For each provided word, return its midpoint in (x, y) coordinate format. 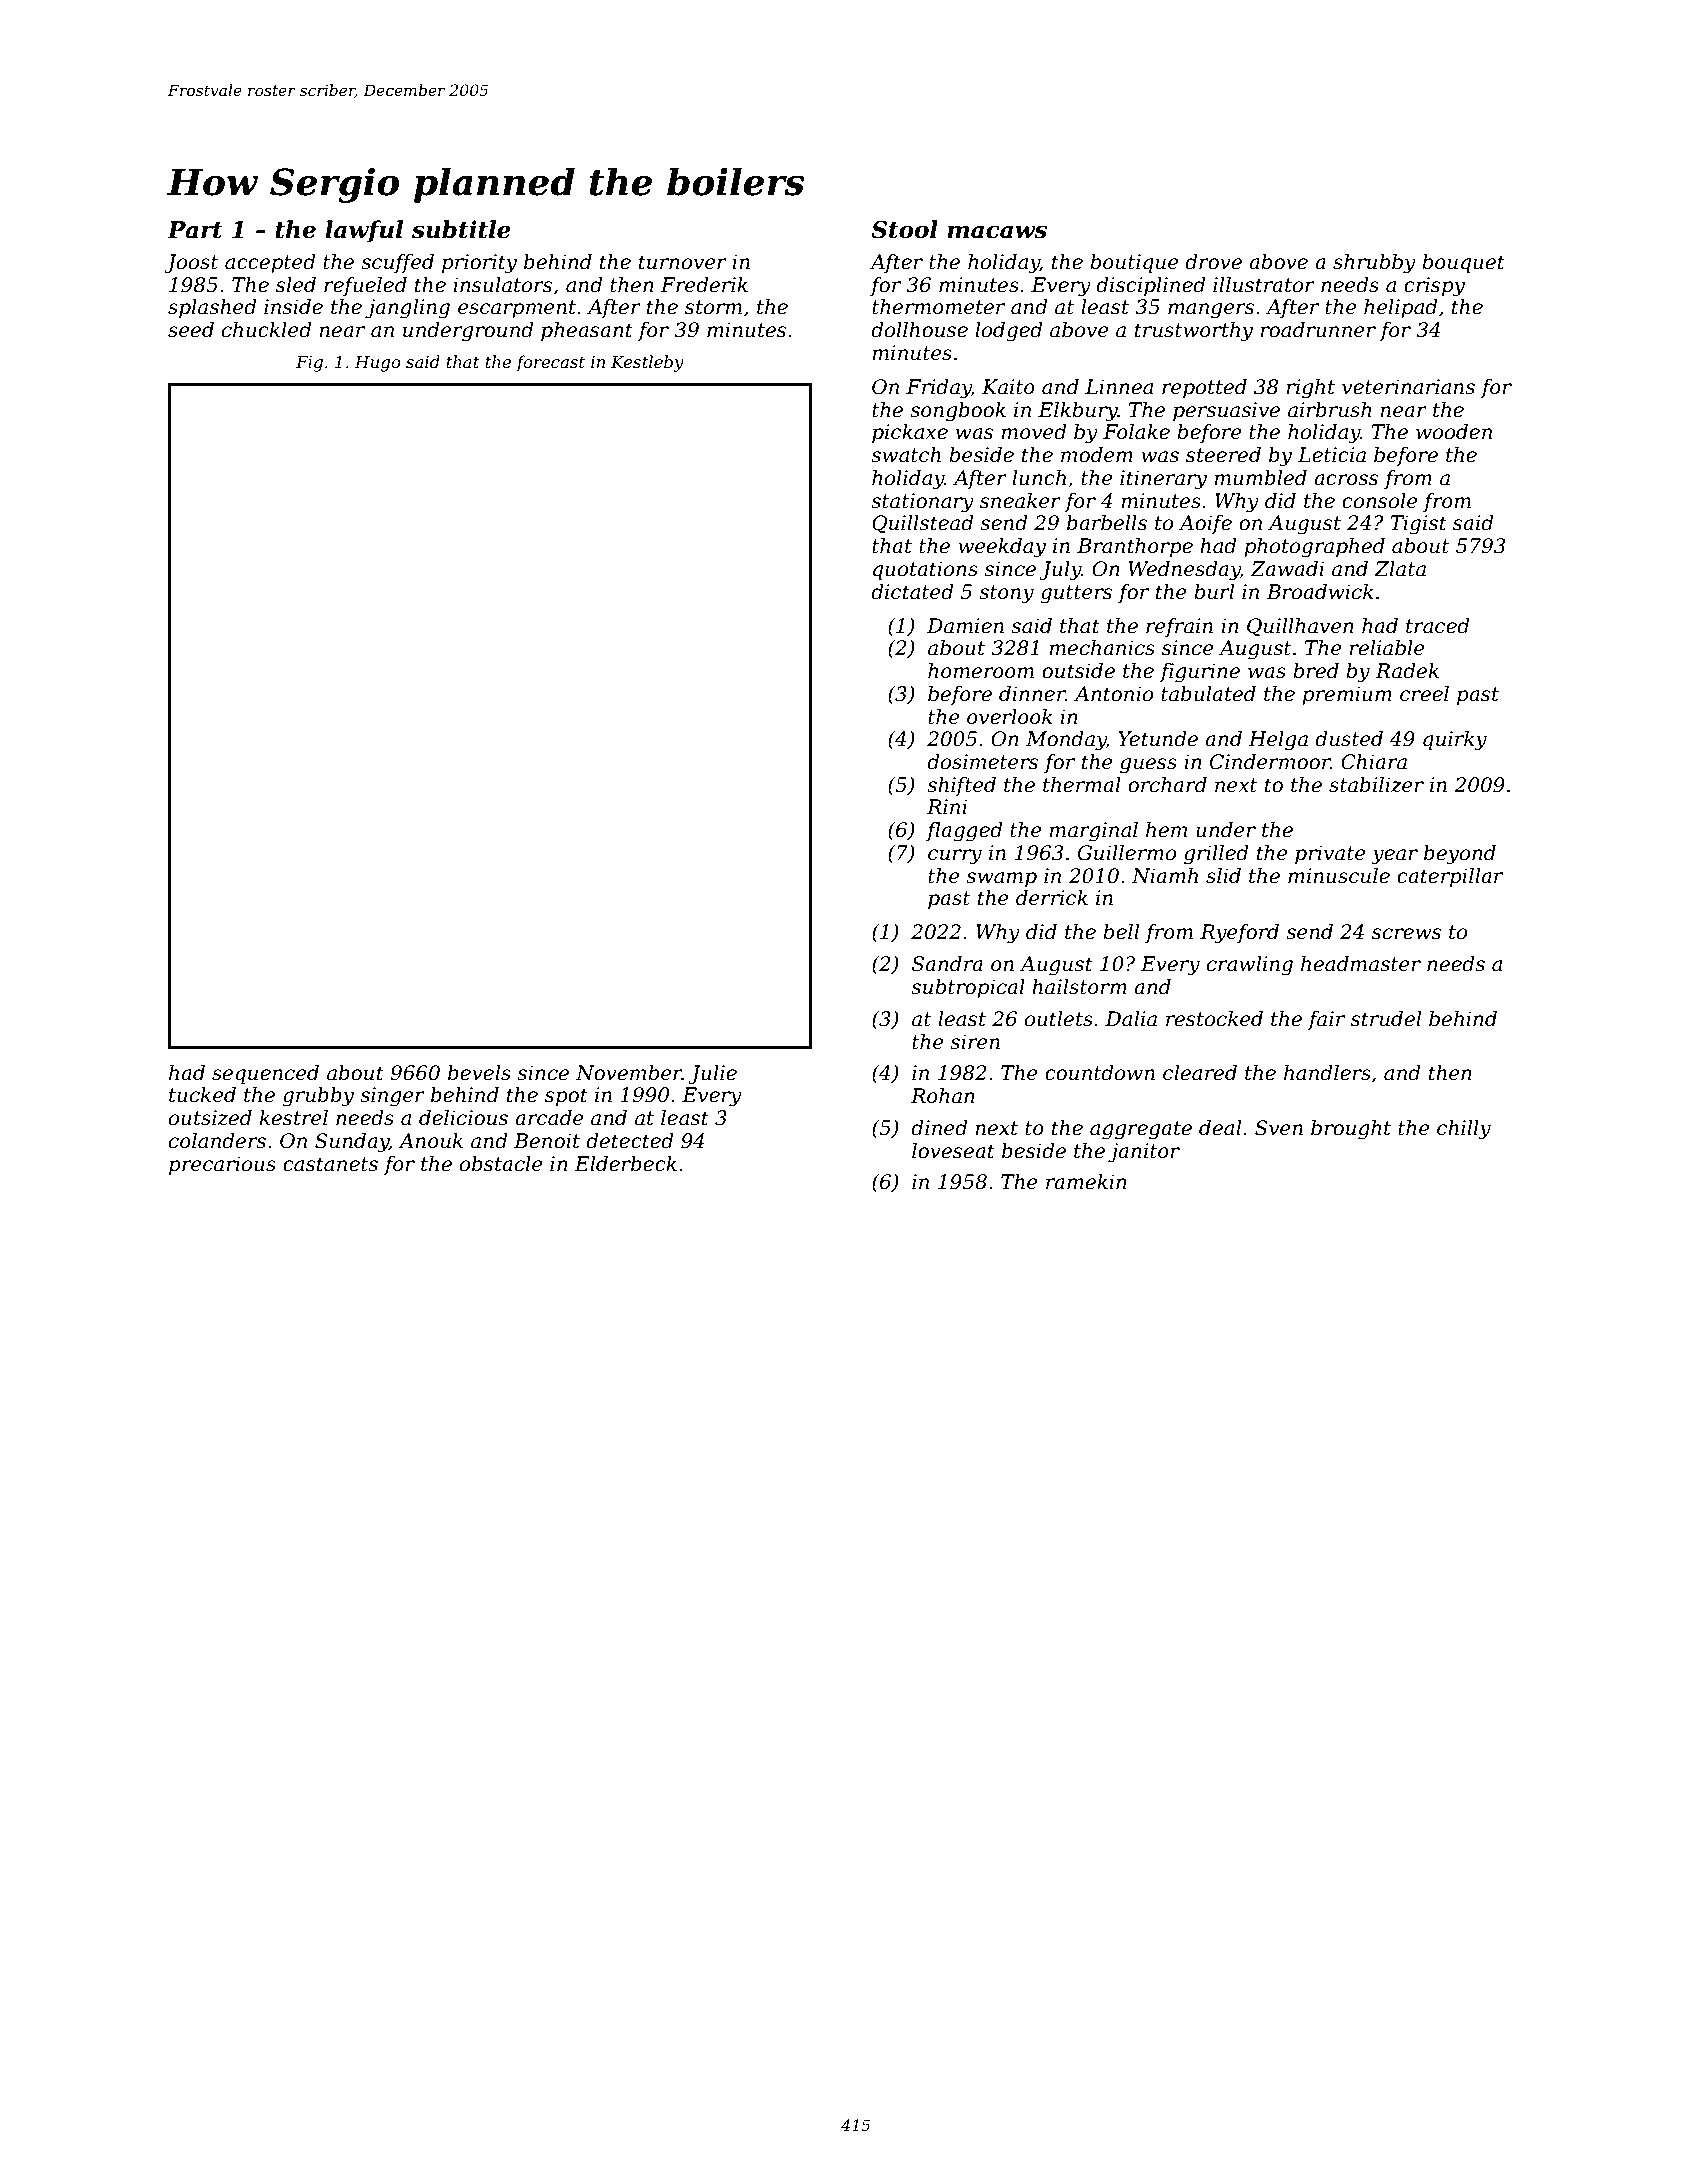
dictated (912, 592)
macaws (997, 232)
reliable (1387, 648)
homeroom (981, 671)
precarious (222, 1165)
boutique (1134, 263)
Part (195, 230)
